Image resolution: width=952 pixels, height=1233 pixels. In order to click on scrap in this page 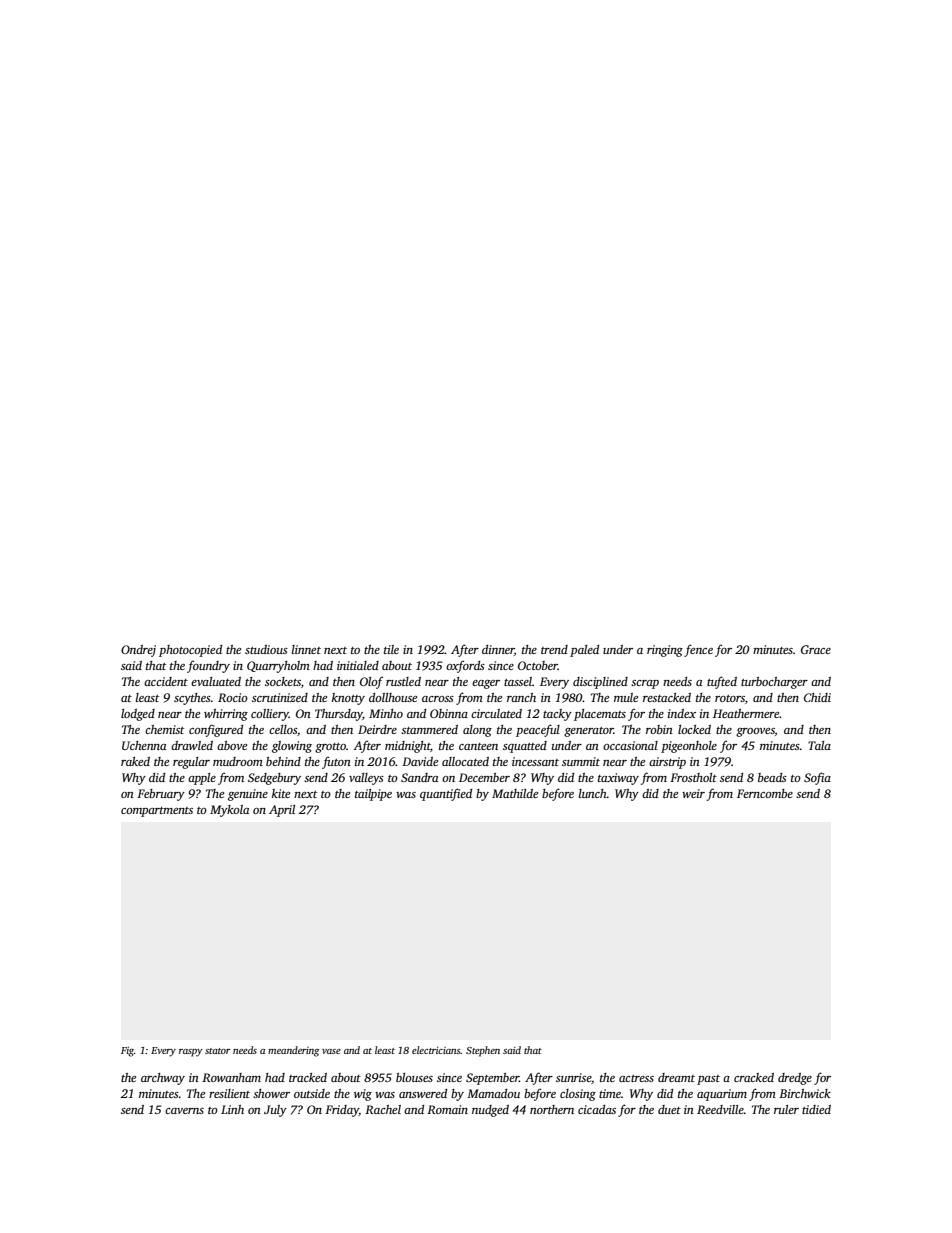, I will do `click(645, 684)`.
